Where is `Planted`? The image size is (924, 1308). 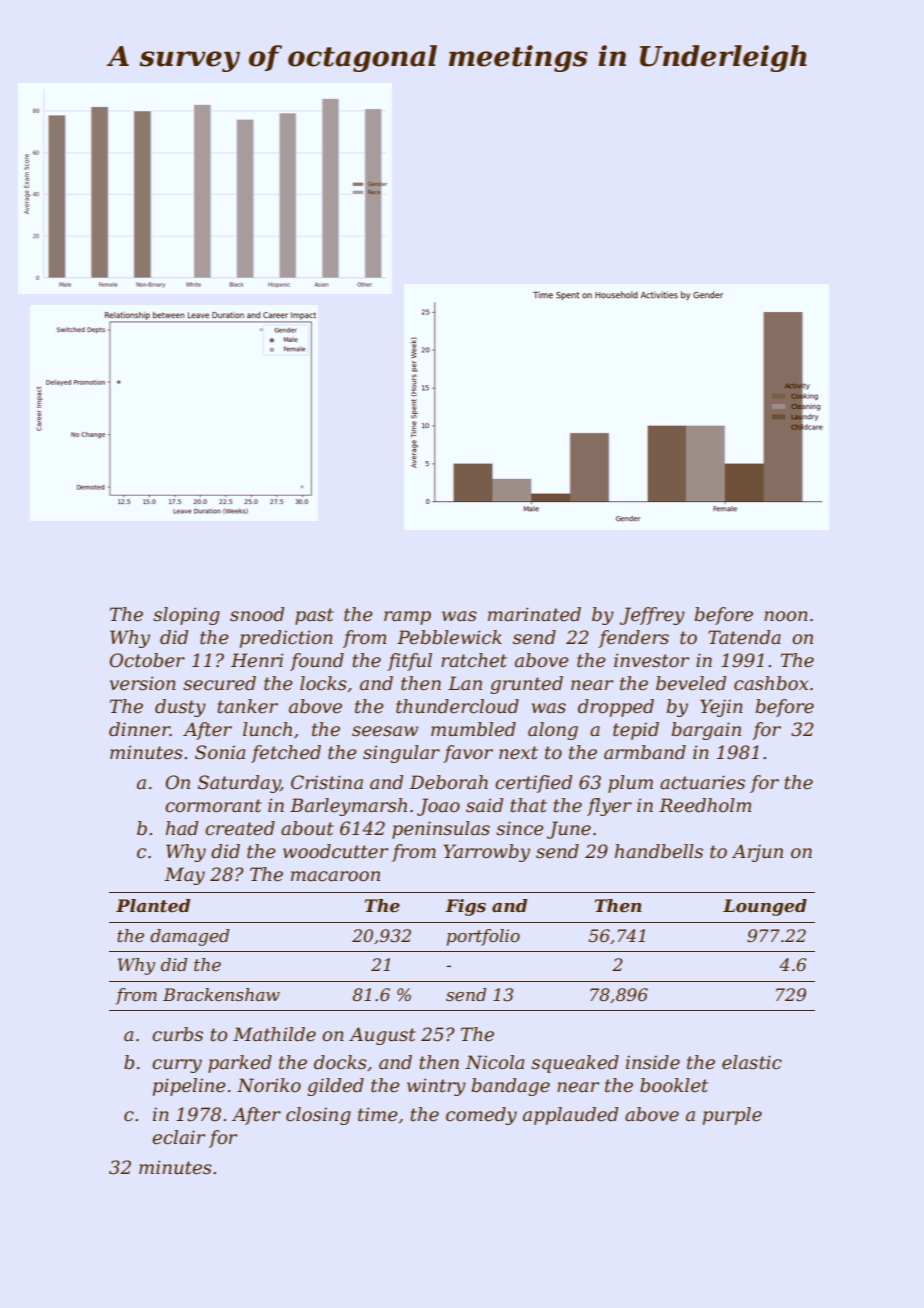
Planted is located at coordinates (153, 906).
